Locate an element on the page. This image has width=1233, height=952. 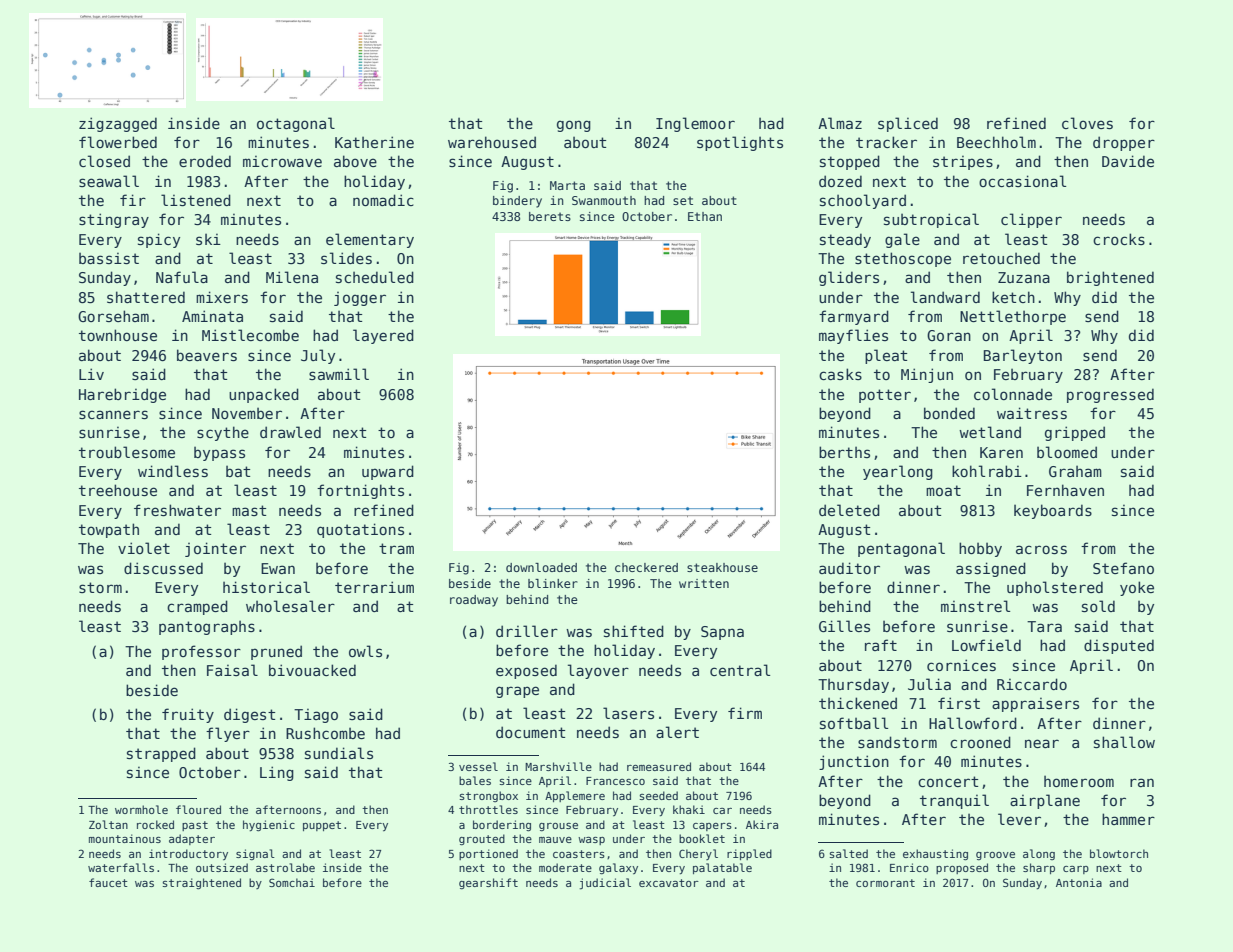
bales is located at coordinates (475, 780).
